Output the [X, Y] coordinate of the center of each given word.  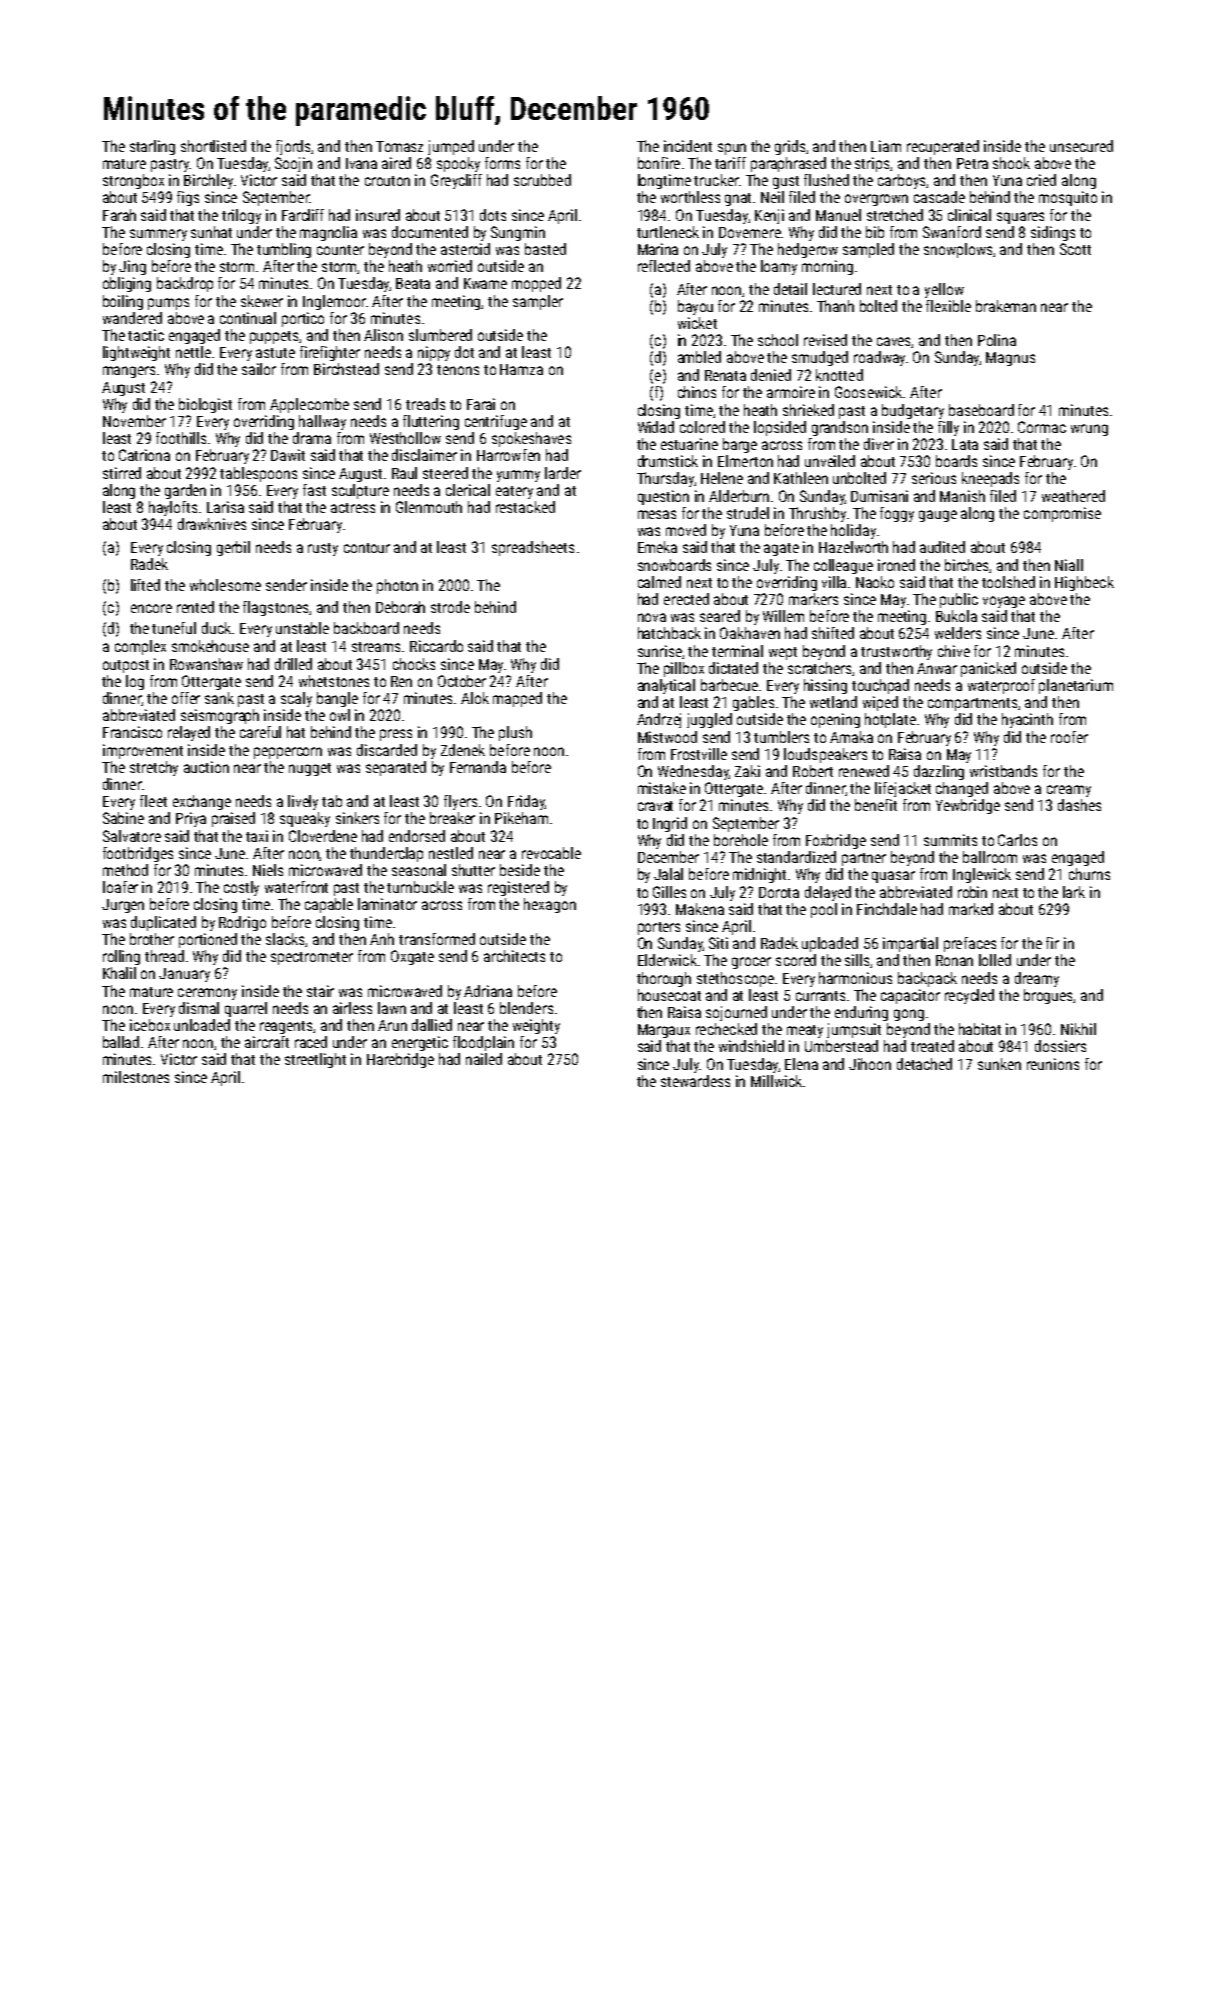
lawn [392, 1008]
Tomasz [399, 146]
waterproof [1001, 686]
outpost [126, 666]
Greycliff [456, 181]
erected [686, 599]
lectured [837, 289]
